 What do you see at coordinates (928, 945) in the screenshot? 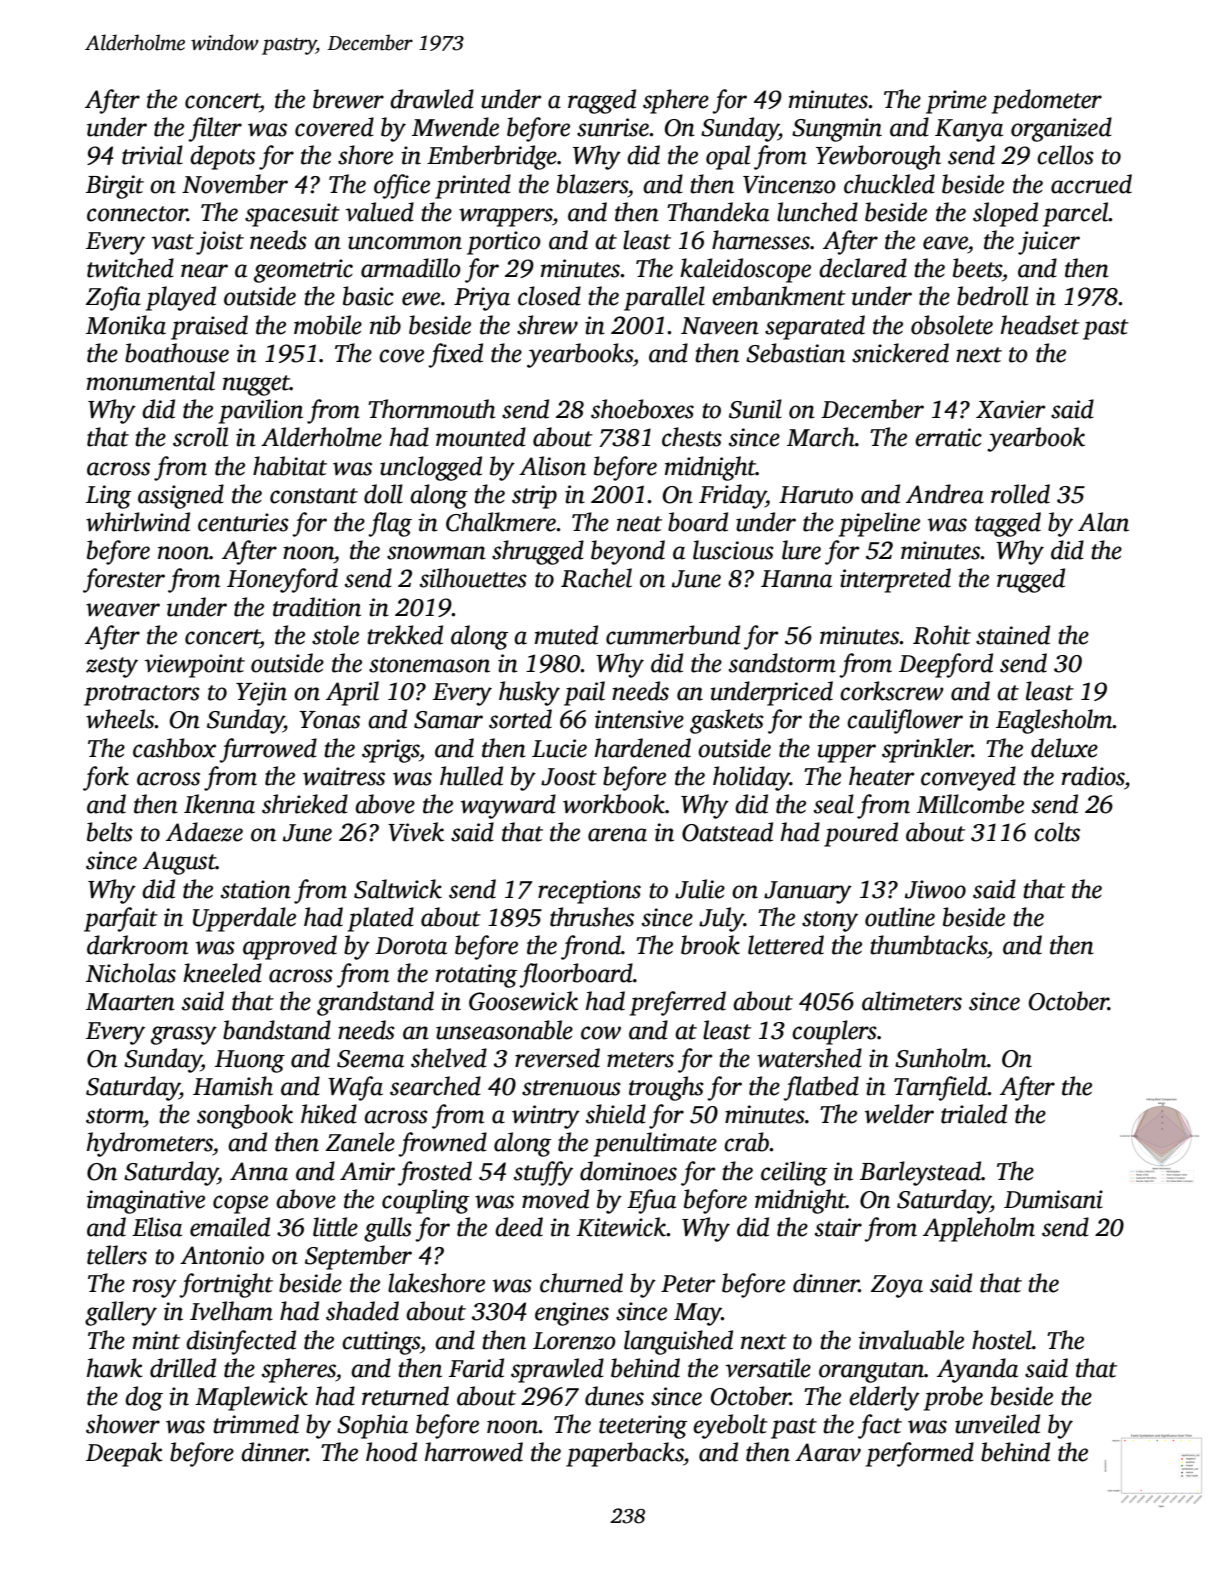
I see `thumbtacks` at bounding box center [928, 945].
